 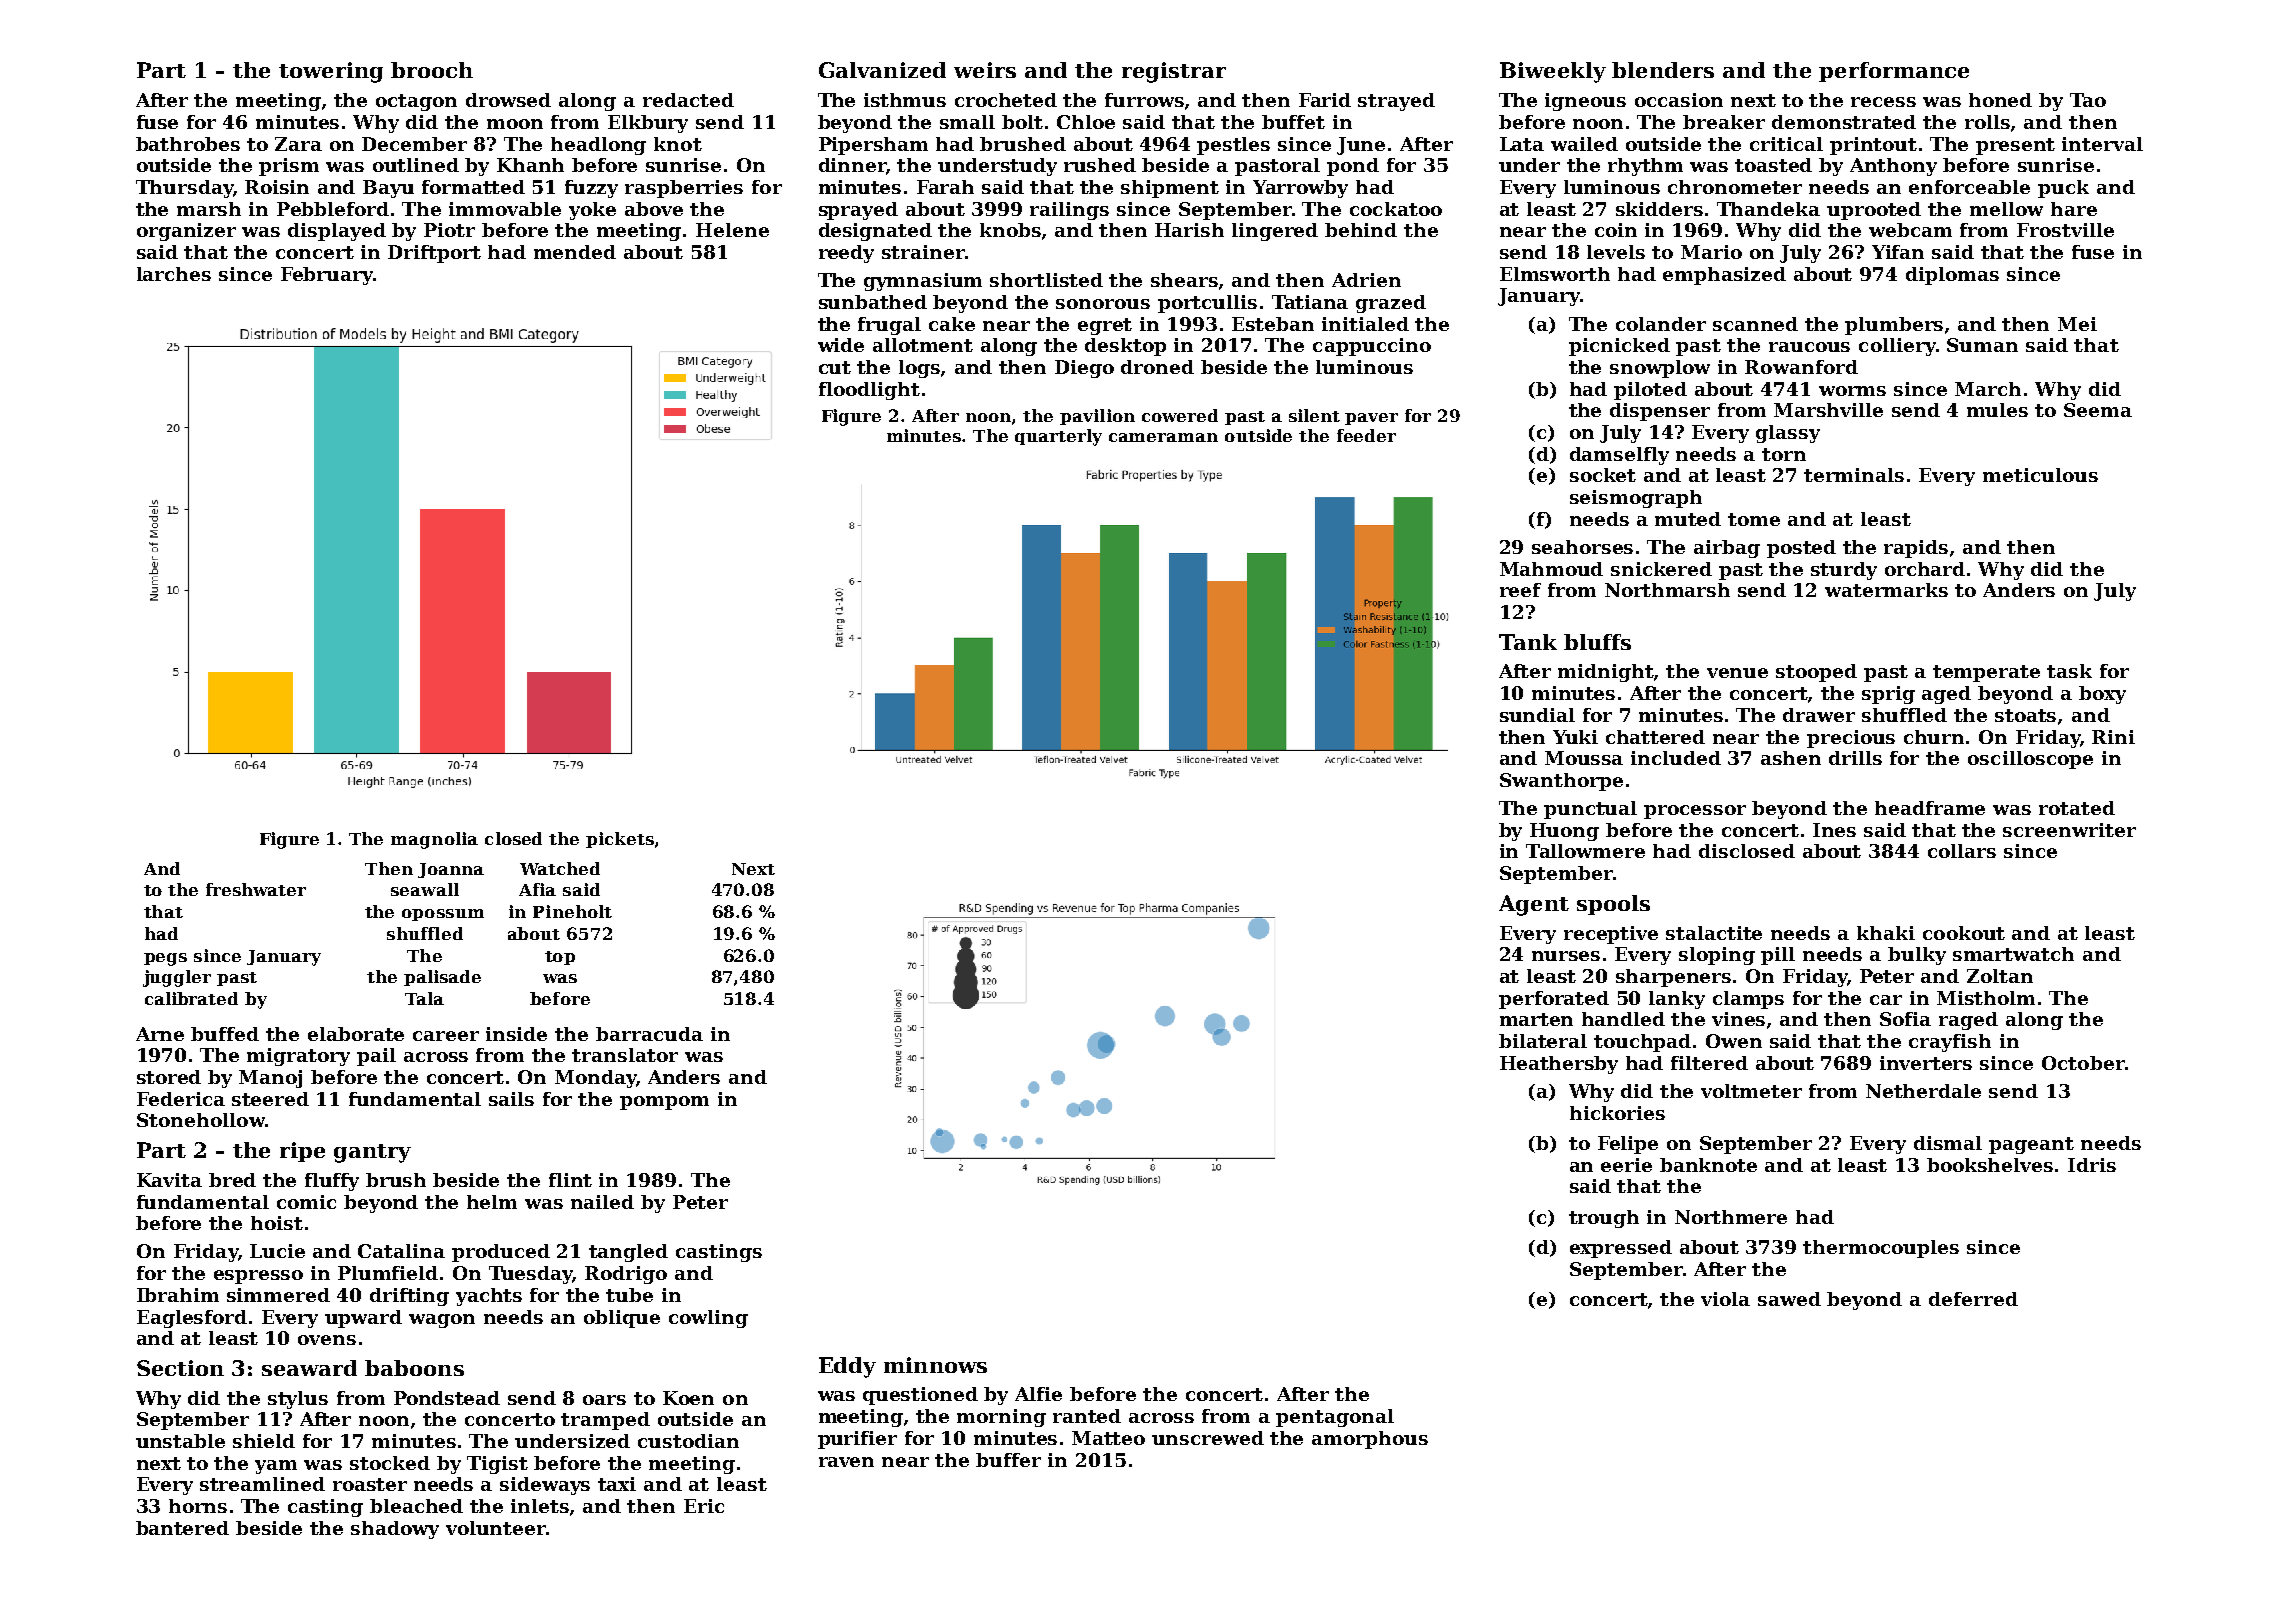 What do you see at coordinates (1058, 437) in the screenshot?
I see `quarterly` at bounding box center [1058, 437].
